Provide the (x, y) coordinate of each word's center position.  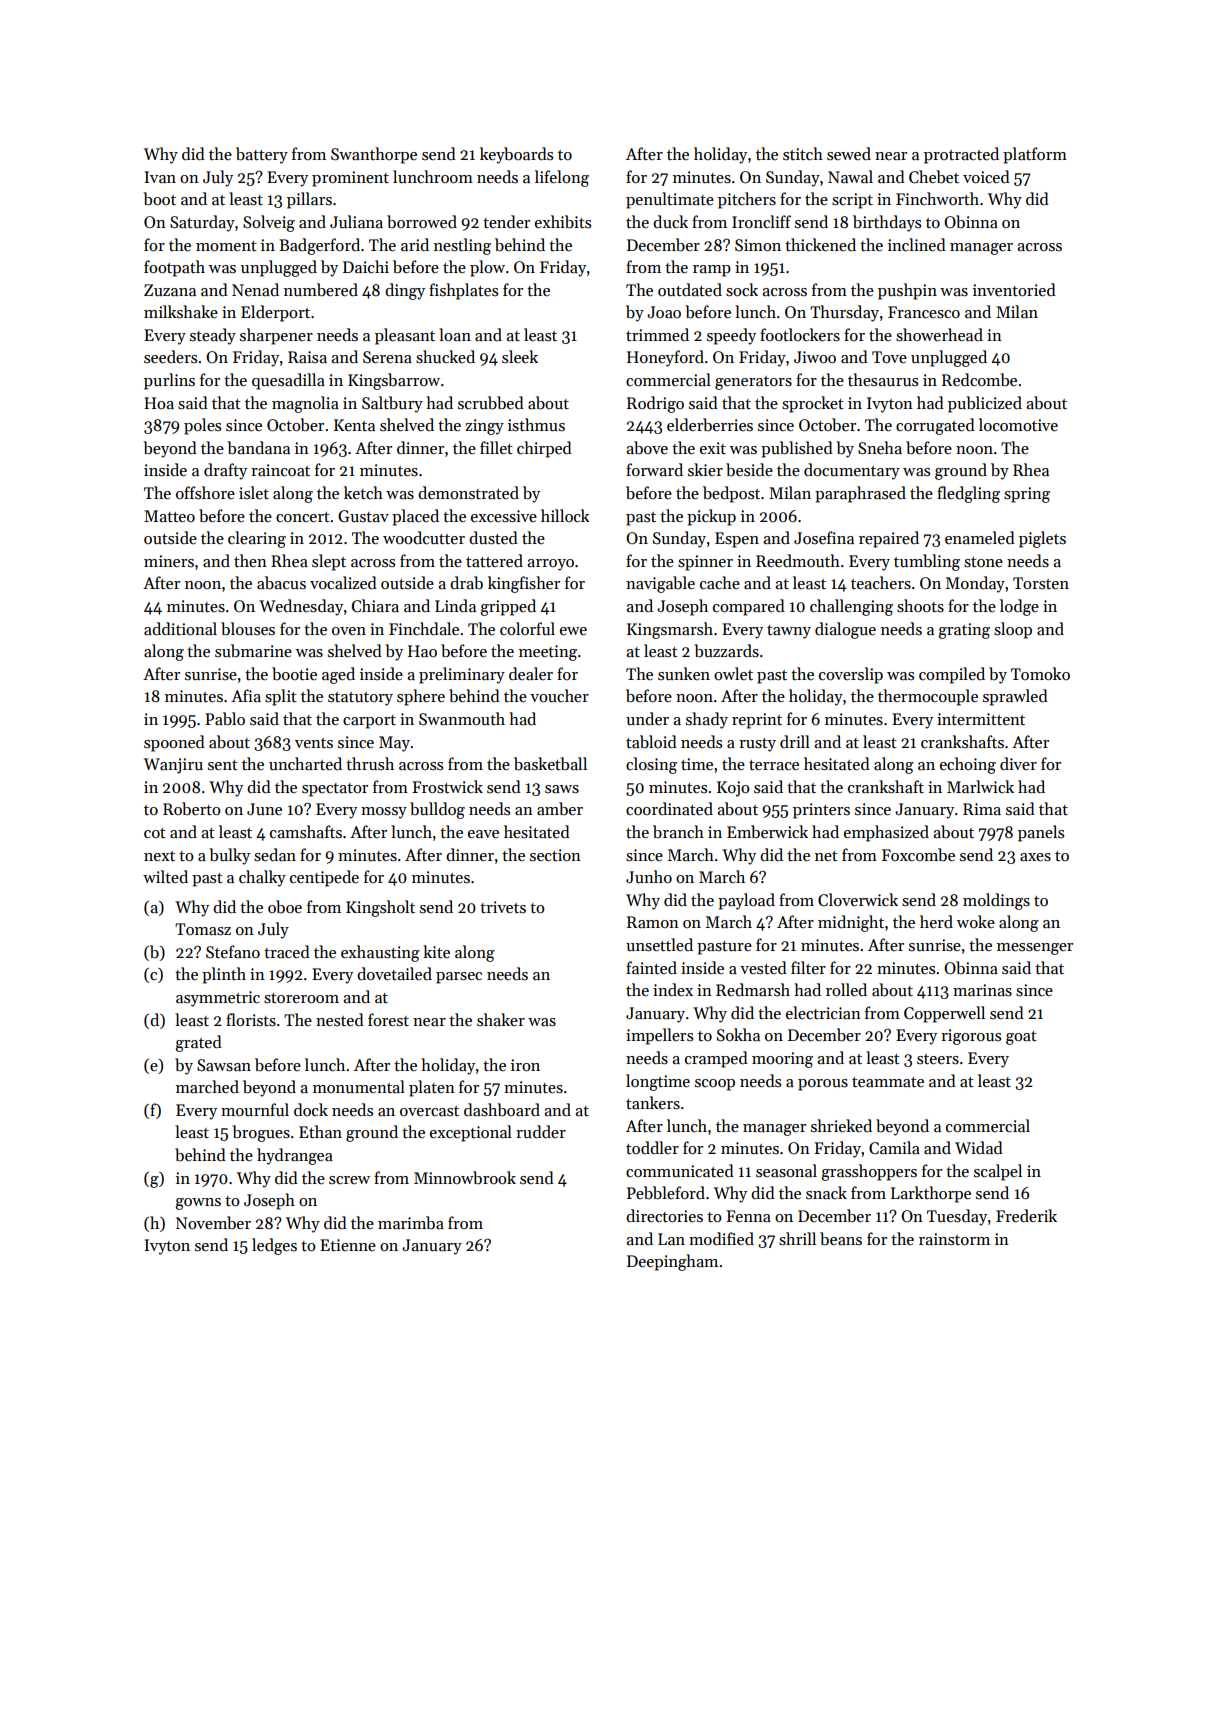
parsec (459, 978)
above (647, 447)
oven (349, 631)
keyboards (516, 155)
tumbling (927, 562)
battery (262, 155)
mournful (255, 1109)
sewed (849, 153)
